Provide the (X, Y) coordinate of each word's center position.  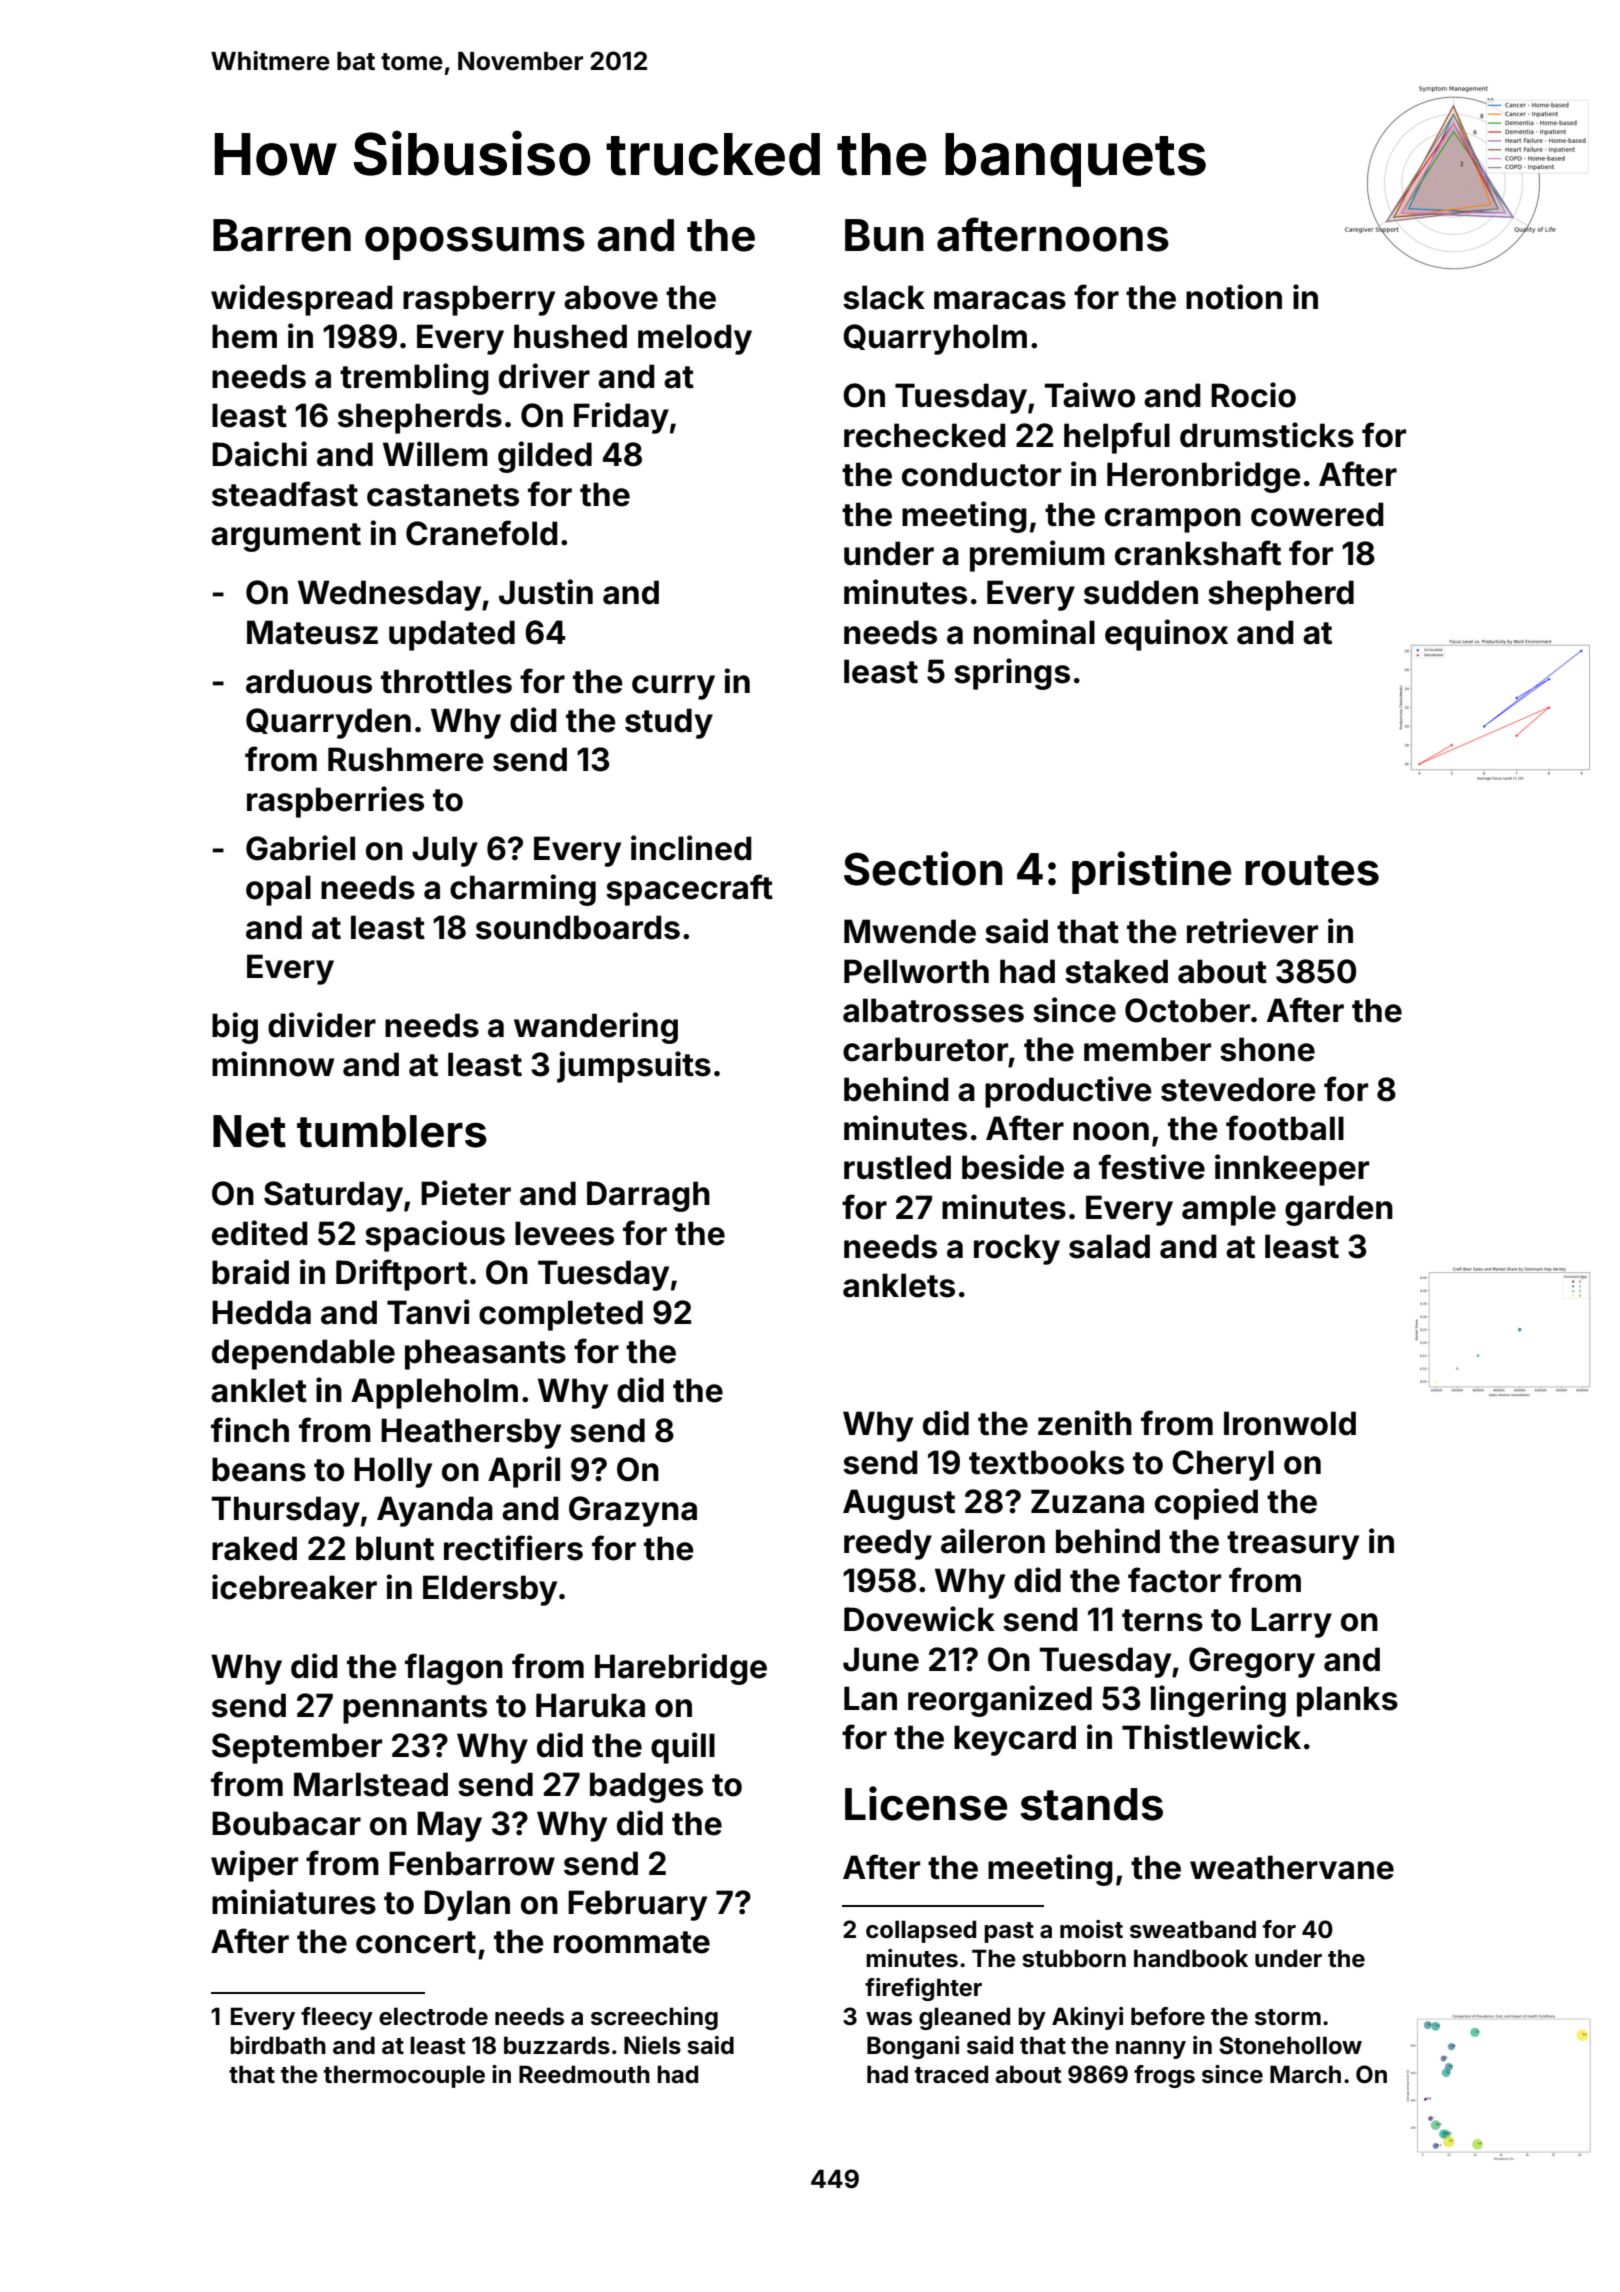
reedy (888, 1544)
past (1009, 1932)
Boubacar (286, 1823)
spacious (435, 1236)
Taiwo (1089, 395)
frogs (1164, 2076)
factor (1174, 1580)
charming (523, 890)
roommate (632, 1942)
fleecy (337, 2018)
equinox (1166, 635)
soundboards (578, 927)
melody (695, 339)
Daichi (259, 454)
